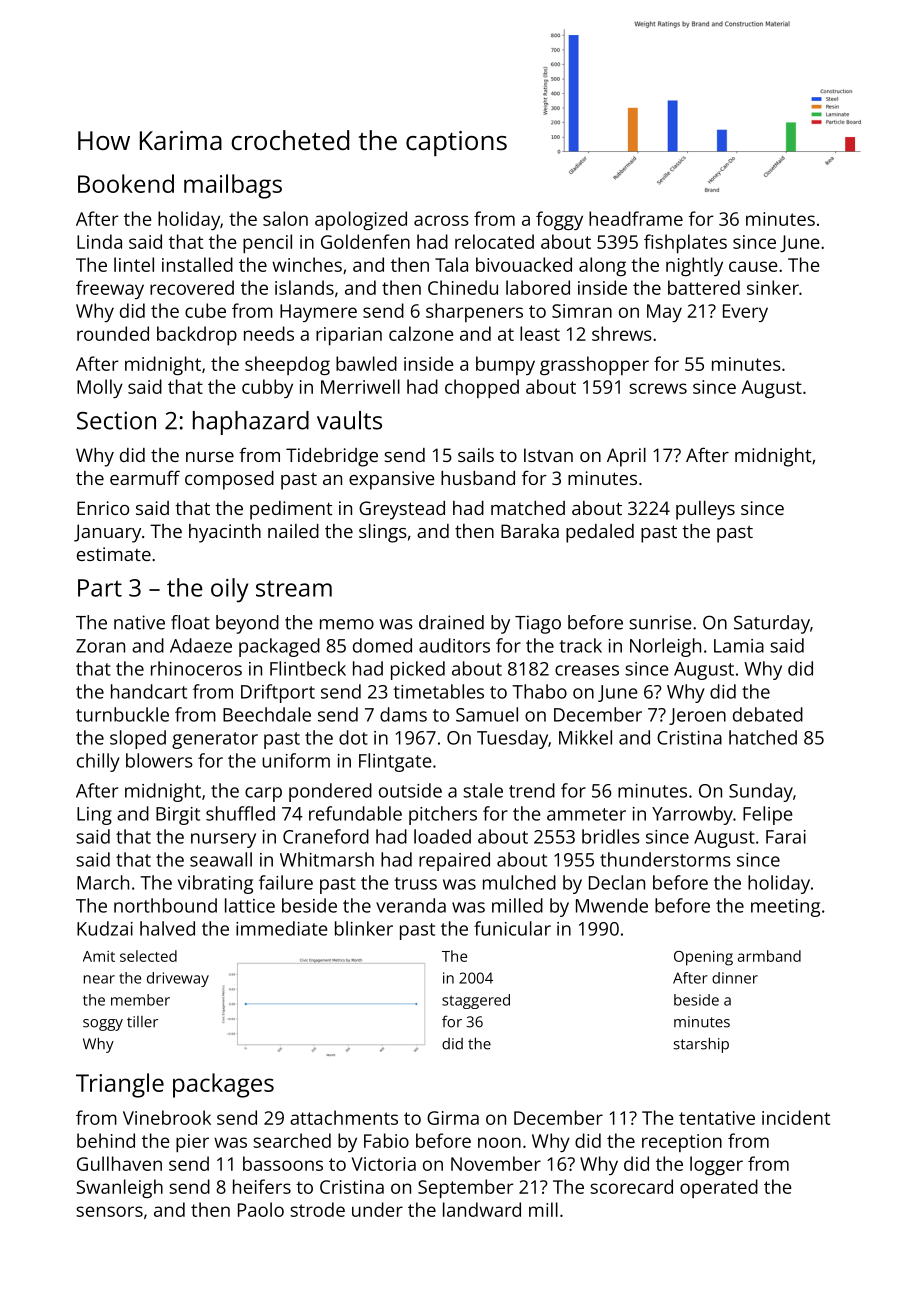 The height and width of the screenshot is (1316, 908). I want to click on veranda, so click(411, 905).
